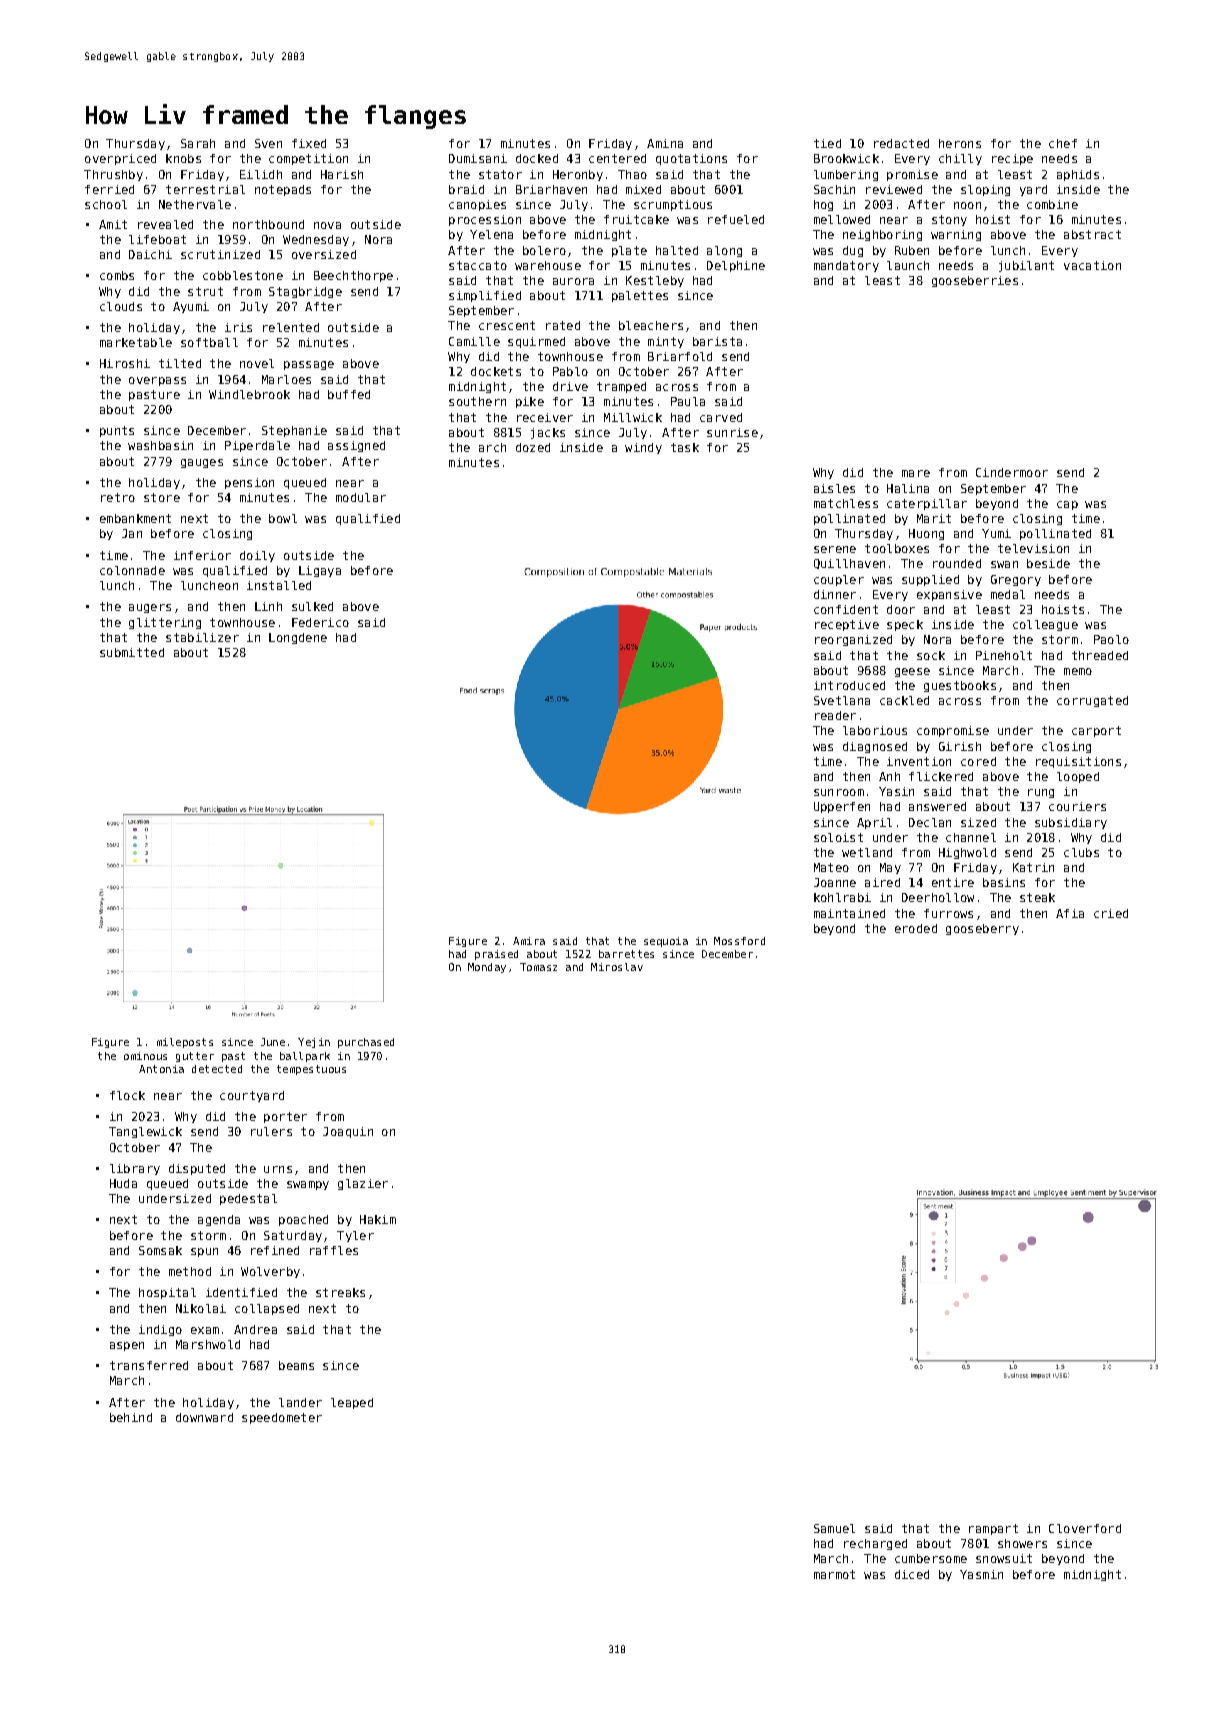 This document has height=1718, width=1215. Describe the element at coordinates (665, 143) in the document. I see `Amina` at that location.
